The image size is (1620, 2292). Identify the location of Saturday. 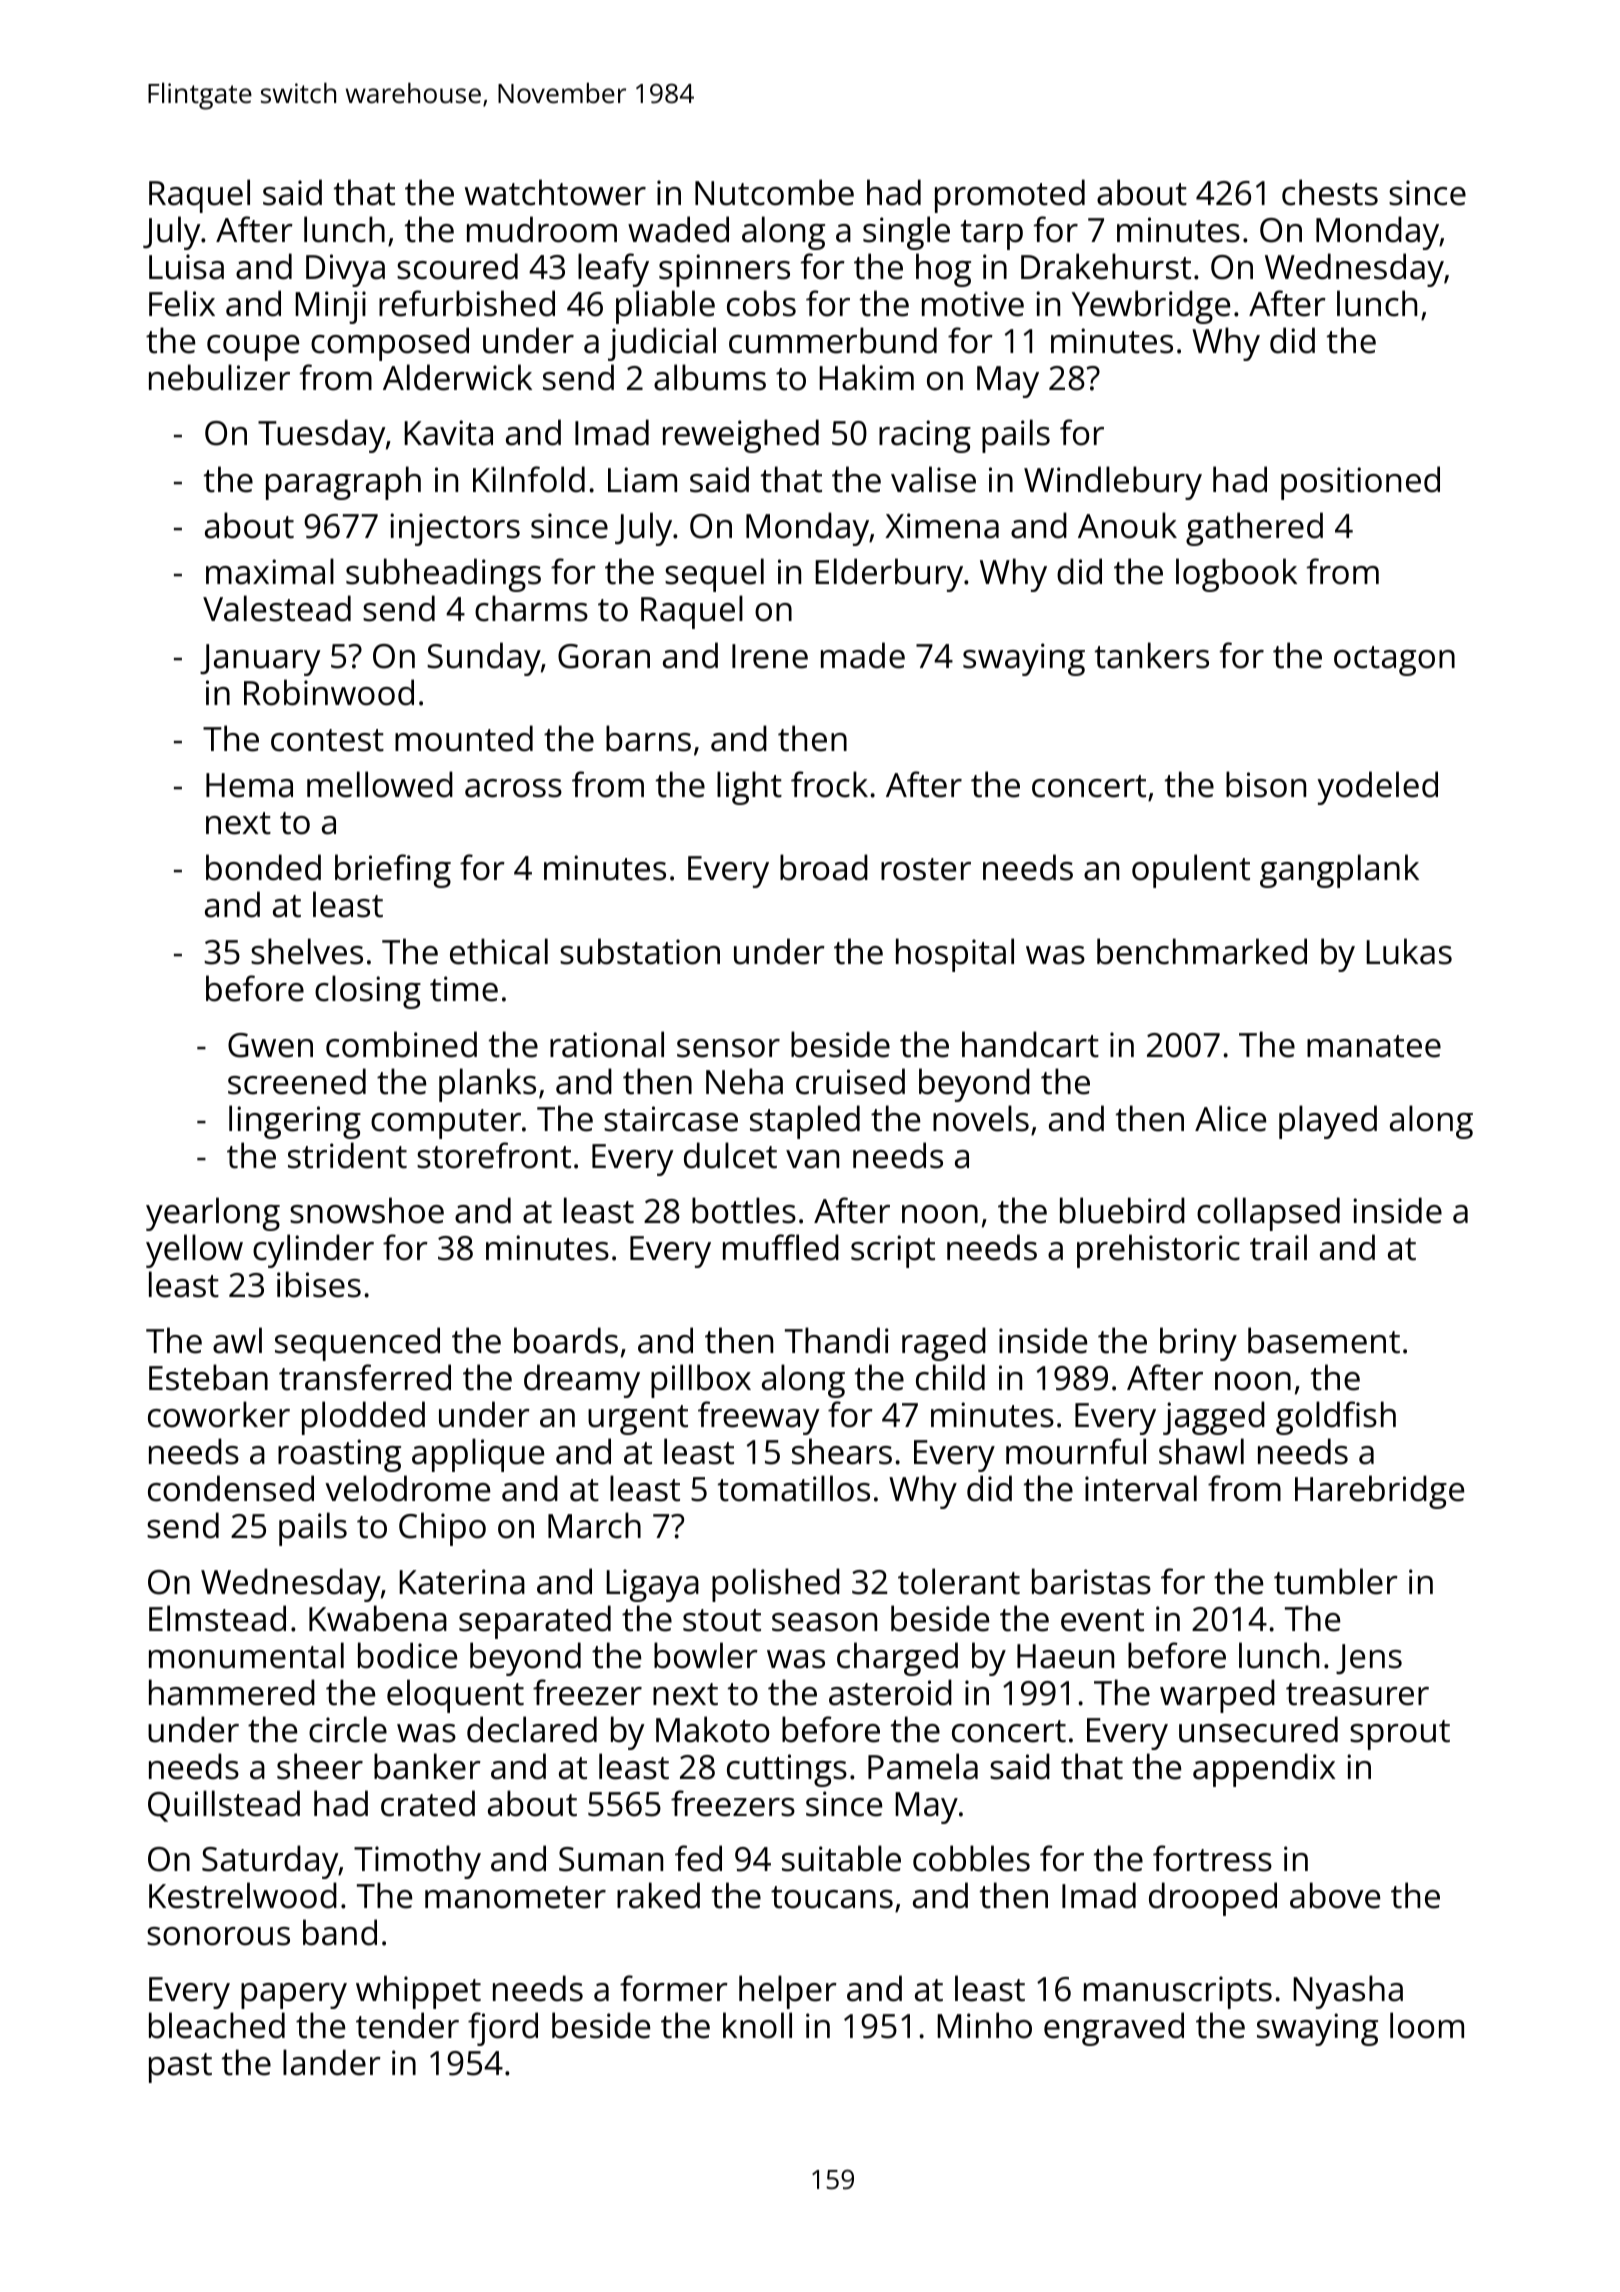
(270, 1862).
